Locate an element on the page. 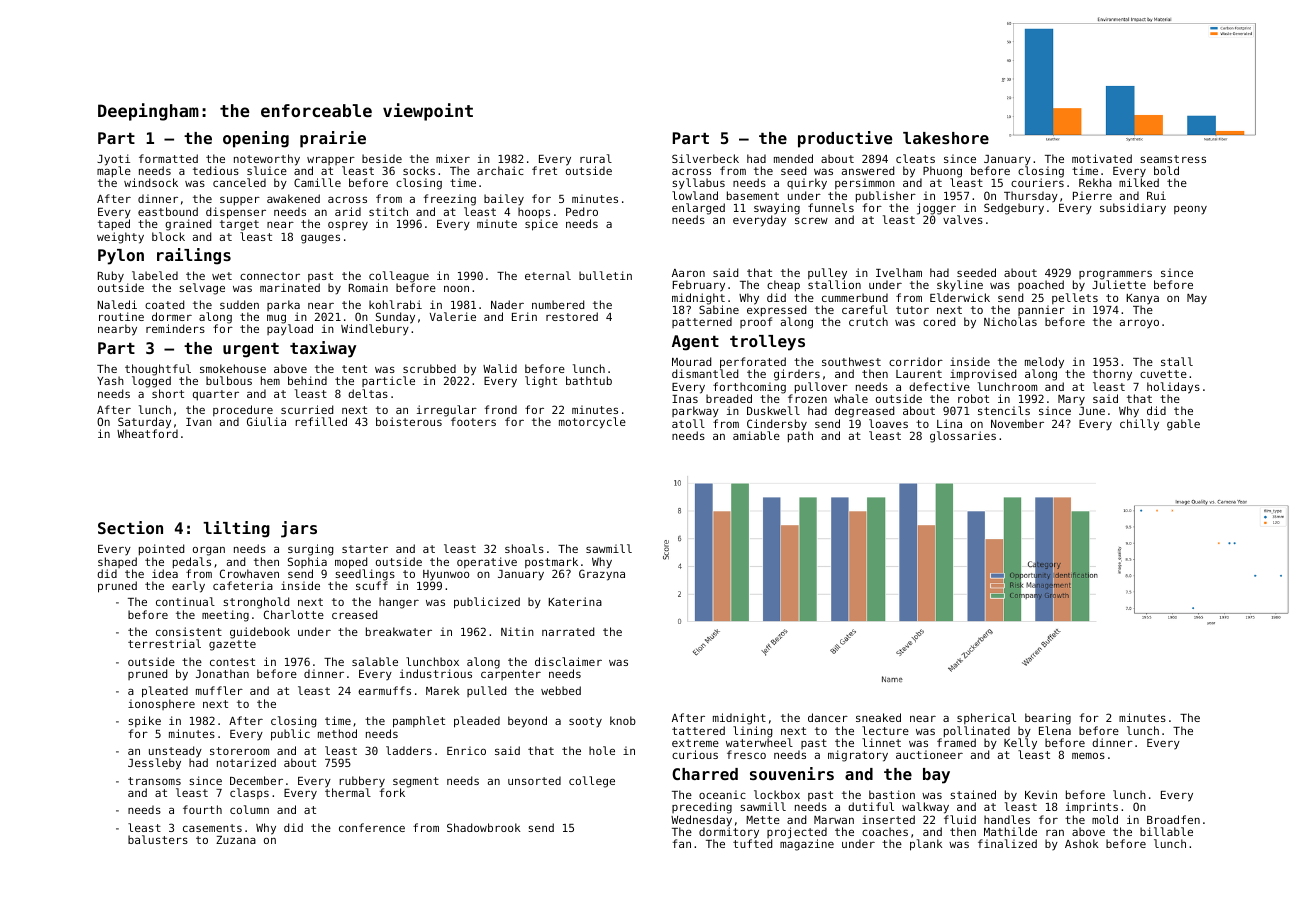  Walid is located at coordinates (500, 368).
